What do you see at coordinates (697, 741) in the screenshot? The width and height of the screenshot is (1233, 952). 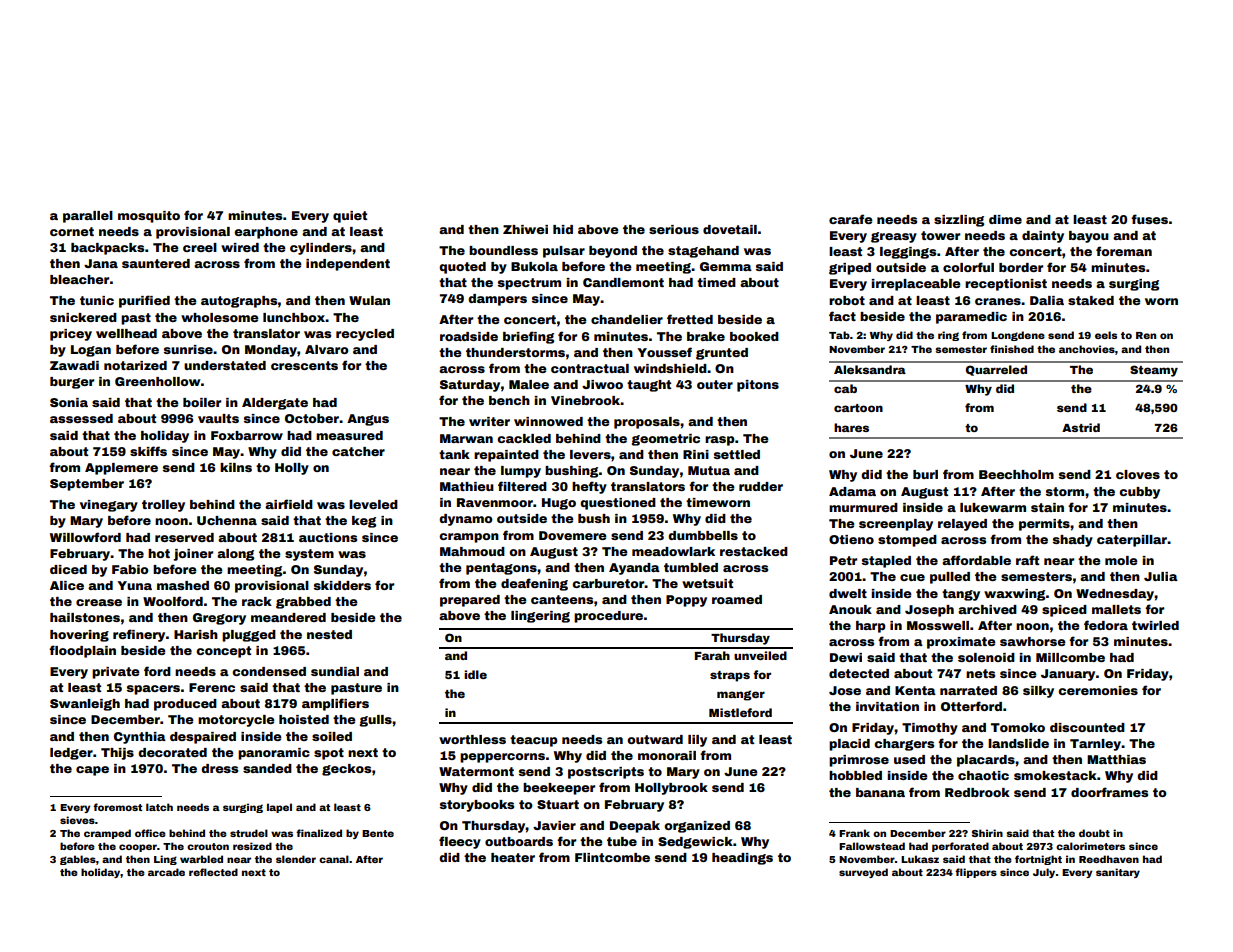 I see `lily` at bounding box center [697, 741].
